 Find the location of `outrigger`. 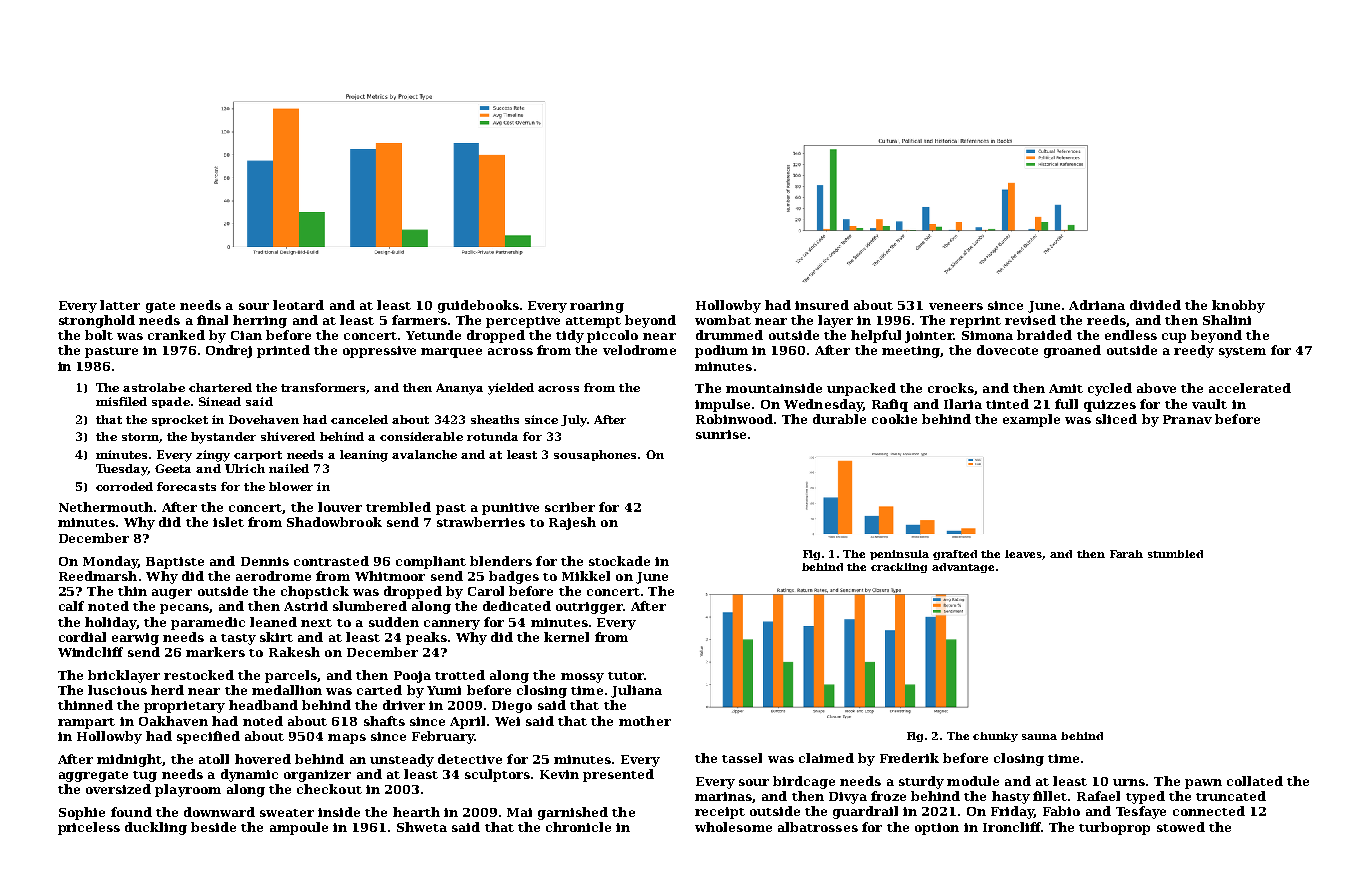

outrigger is located at coordinates (589, 608).
